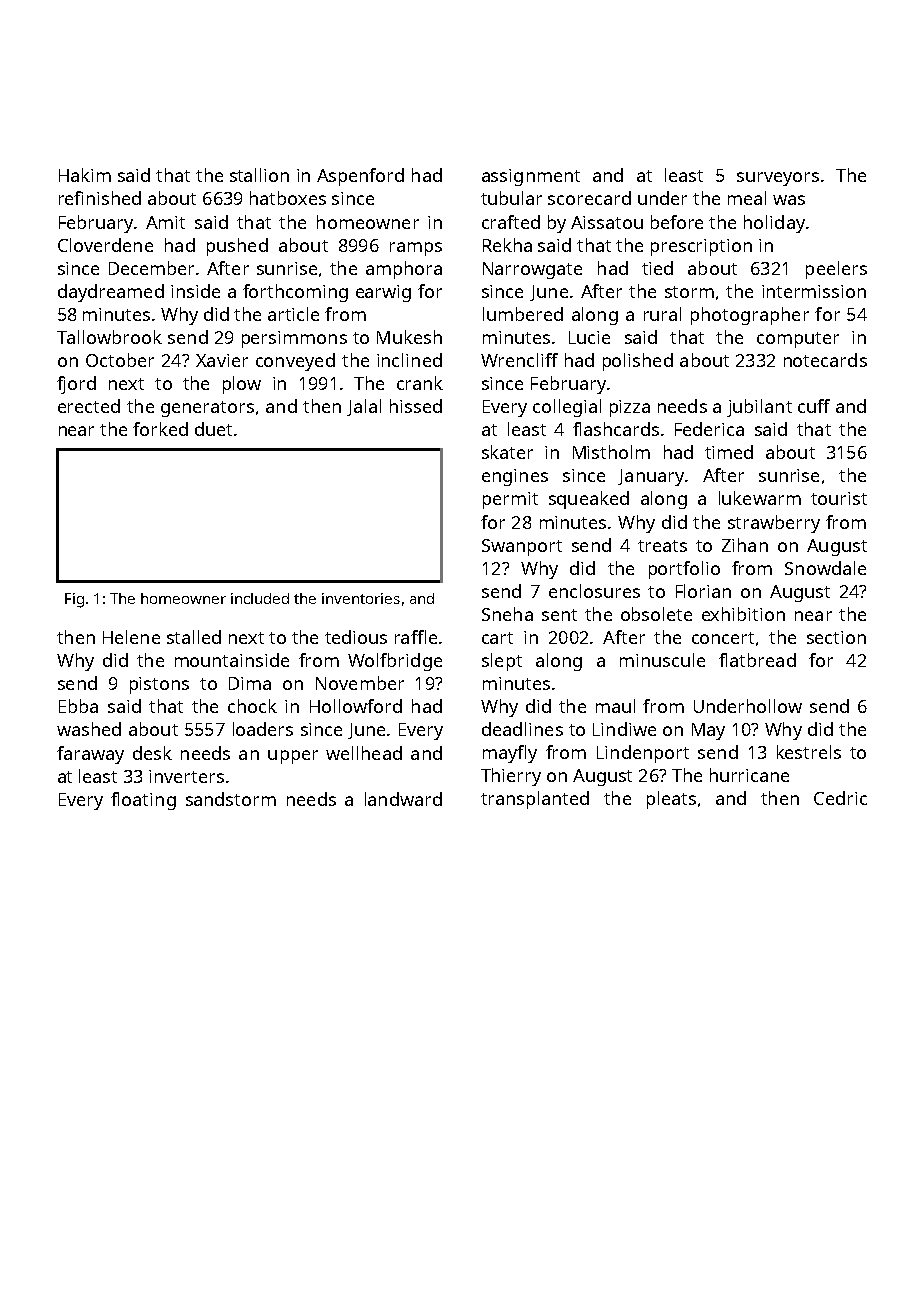 Image resolution: width=924 pixels, height=1311 pixels. I want to click on landward, so click(403, 799).
